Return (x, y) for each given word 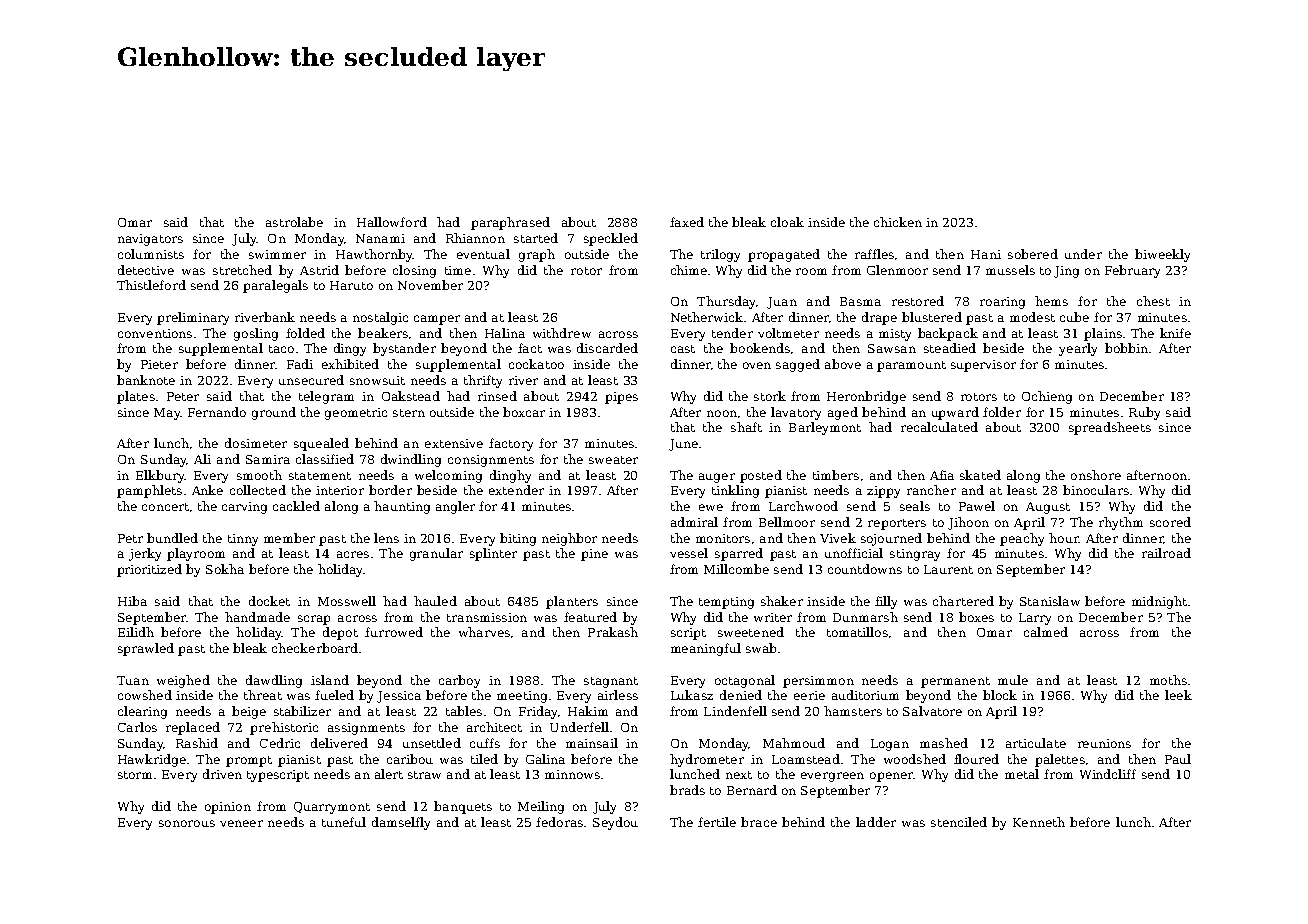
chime (689, 270)
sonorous (187, 823)
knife (1175, 333)
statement (320, 476)
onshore (1096, 475)
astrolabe (294, 222)
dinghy (510, 476)
